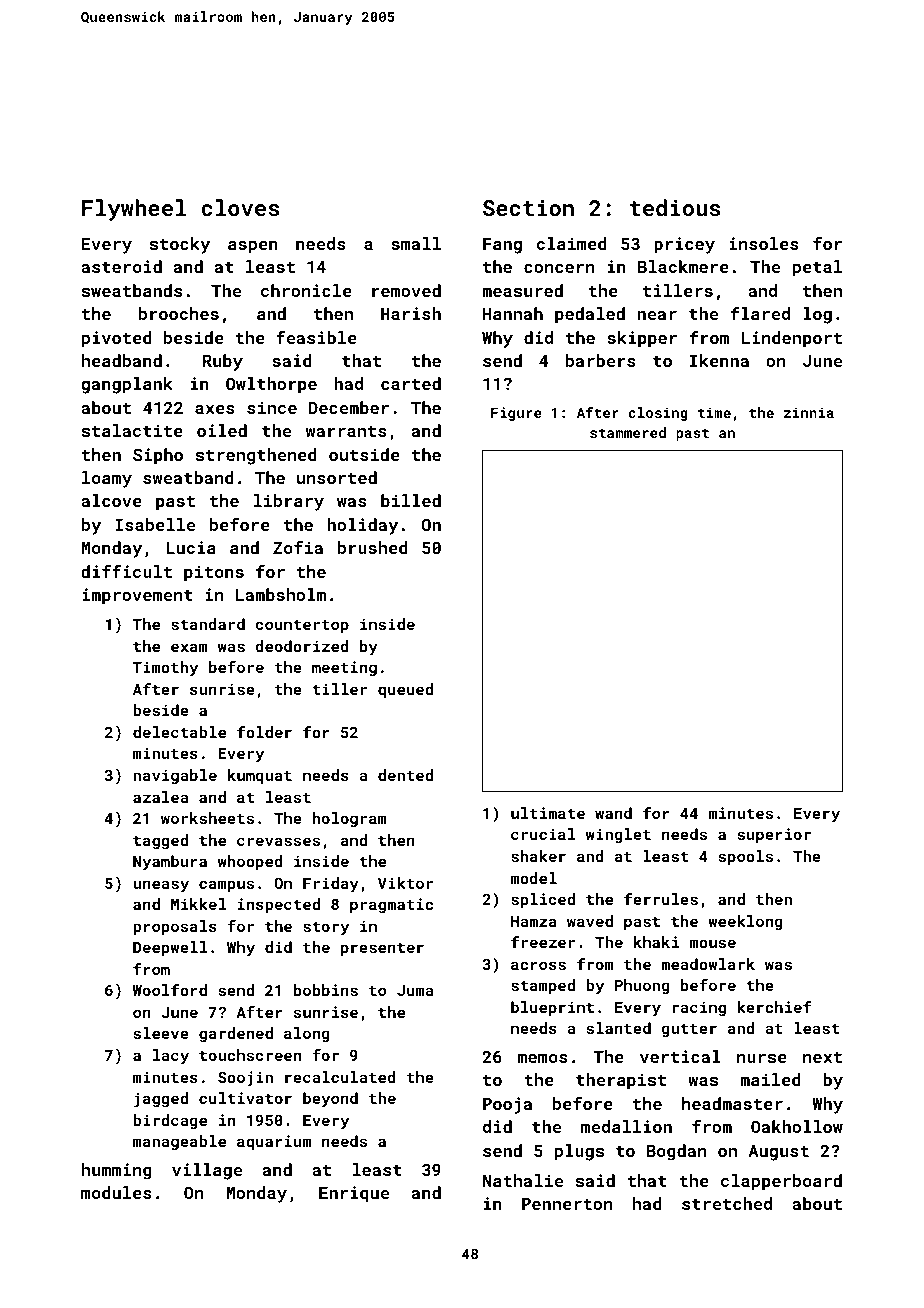 This screenshot has height=1308, width=924. What do you see at coordinates (613, 813) in the screenshot?
I see `wand` at bounding box center [613, 813].
